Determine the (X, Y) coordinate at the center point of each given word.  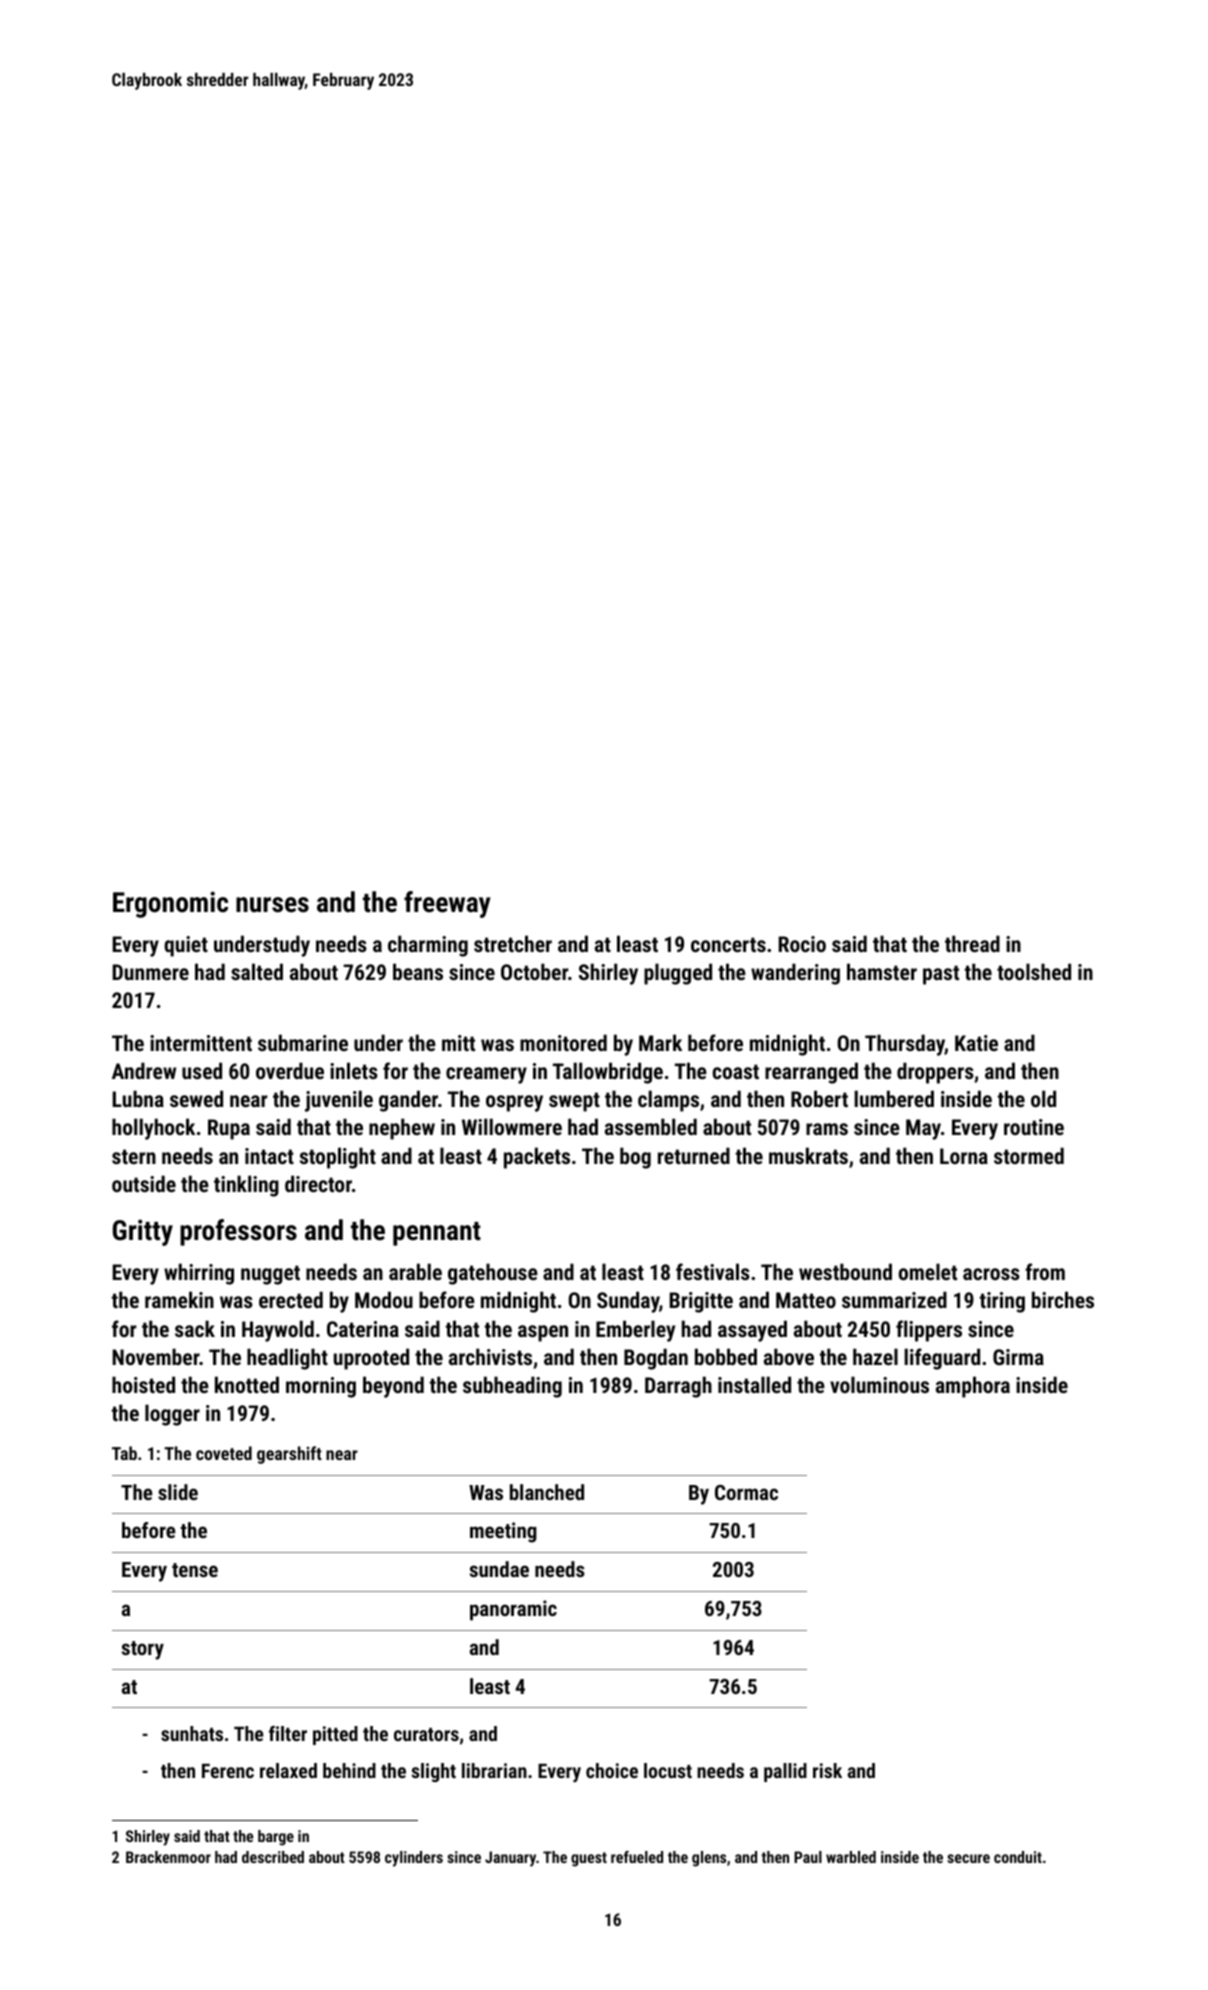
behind (349, 1770)
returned (694, 1155)
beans (418, 971)
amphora (973, 1387)
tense (195, 1570)
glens (709, 1859)
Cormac (746, 1492)
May (923, 1129)
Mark (660, 1042)
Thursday (905, 1045)
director (318, 1183)
